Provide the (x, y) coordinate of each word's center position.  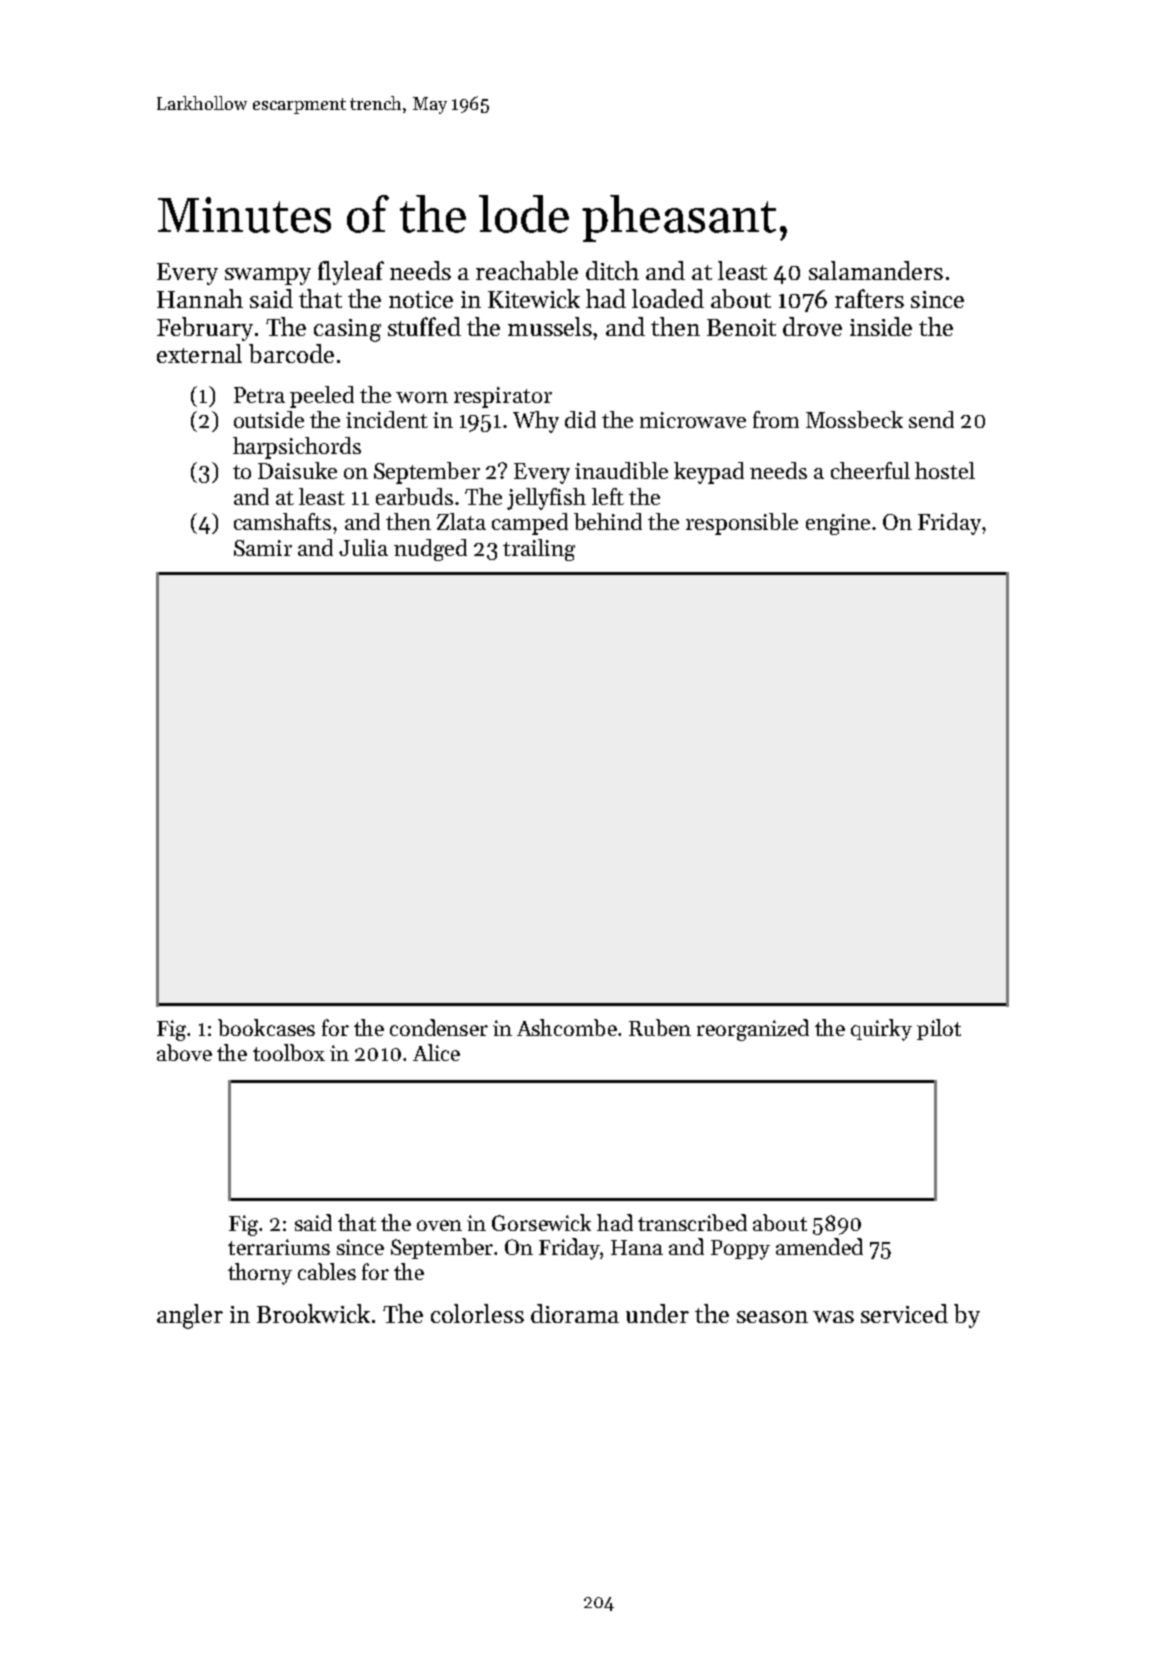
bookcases (266, 1027)
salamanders (876, 270)
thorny (260, 1274)
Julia (363, 547)
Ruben (660, 1027)
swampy (268, 276)
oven (439, 1225)
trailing (539, 550)
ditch (612, 270)
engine (838, 524)
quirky (881, 1030)
